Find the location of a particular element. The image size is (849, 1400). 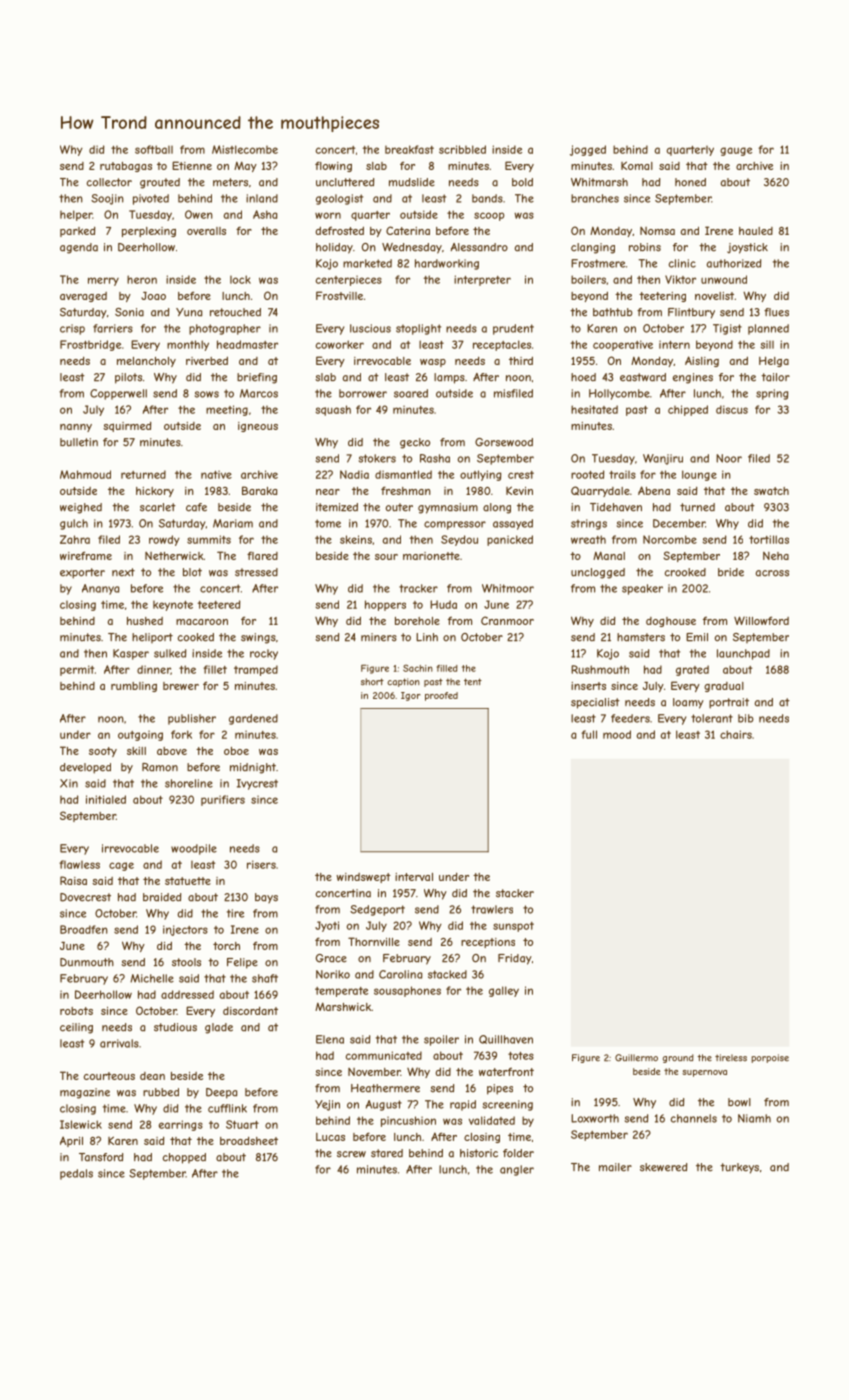

Nadia is located at coordinates (354, 474).
